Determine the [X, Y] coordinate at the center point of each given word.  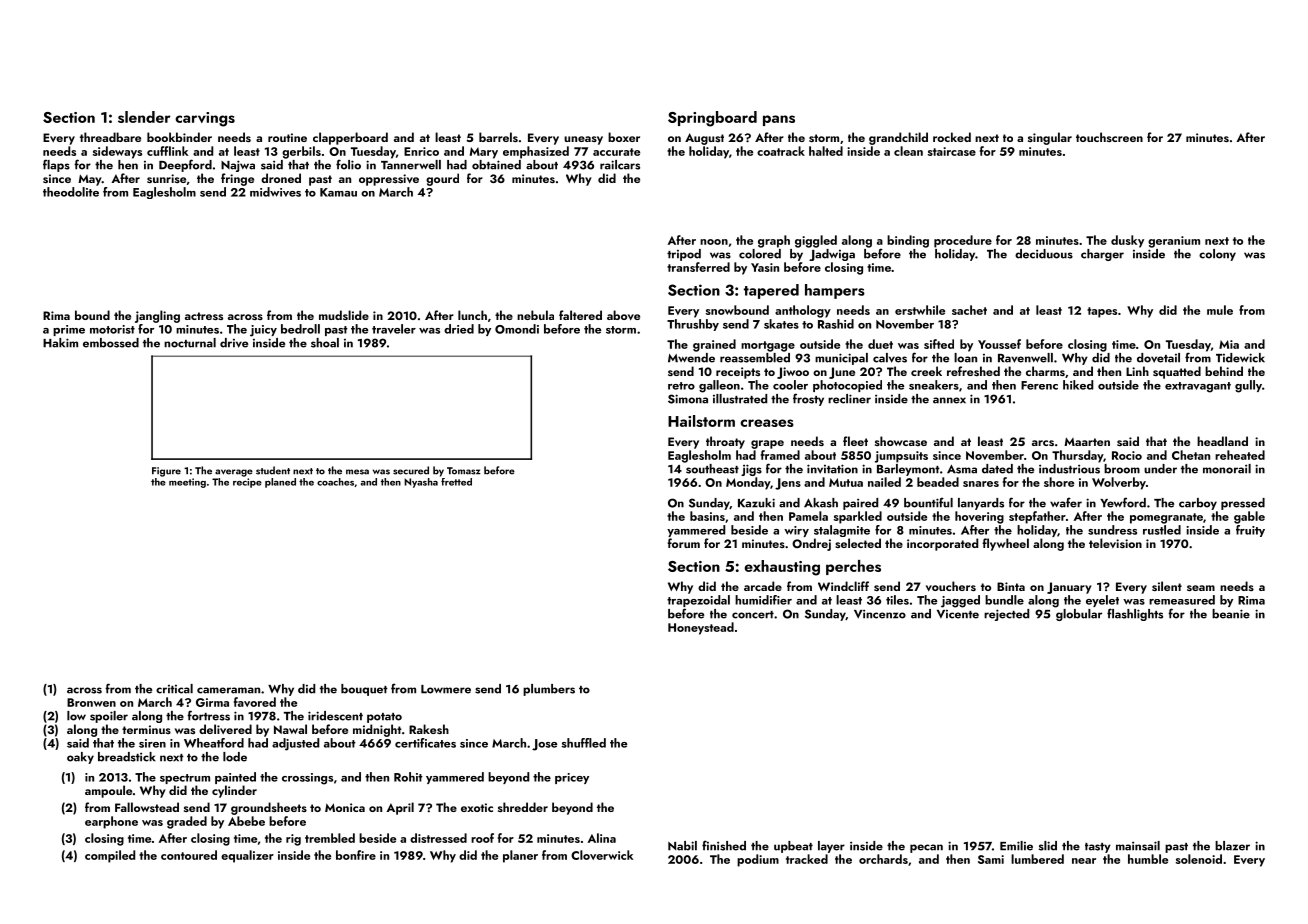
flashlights [1135, 614]
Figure [166, 472]
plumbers [549, 690]
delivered [225, 729]
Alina [602, 838]
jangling [157, 316]
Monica [345, 807]
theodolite [71, 192]
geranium [1174, 242]
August [704, 139]
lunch [472, 315]
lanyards [981, 504]
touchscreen [1109, 137]
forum [683, 543]
